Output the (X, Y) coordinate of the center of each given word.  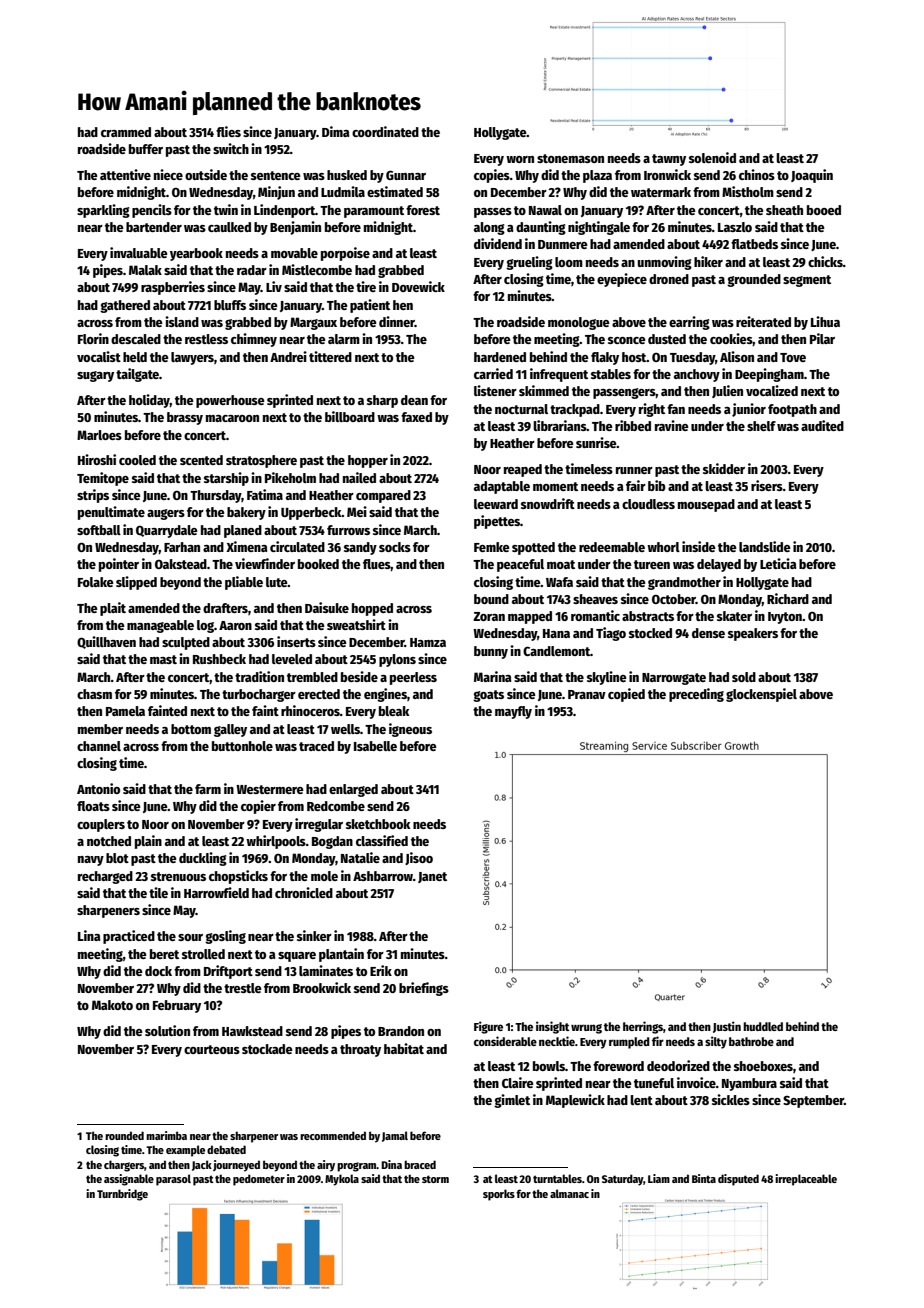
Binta (704, 1178)
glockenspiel (761, 695)
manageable (160, 626)
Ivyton (785, 618)
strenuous (178, 876)
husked (347, 175)
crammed (126, 132)
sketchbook (378, 824)
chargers (124, 1166)
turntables (557, 1178)
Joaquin (812, 176)
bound (491, 599)
